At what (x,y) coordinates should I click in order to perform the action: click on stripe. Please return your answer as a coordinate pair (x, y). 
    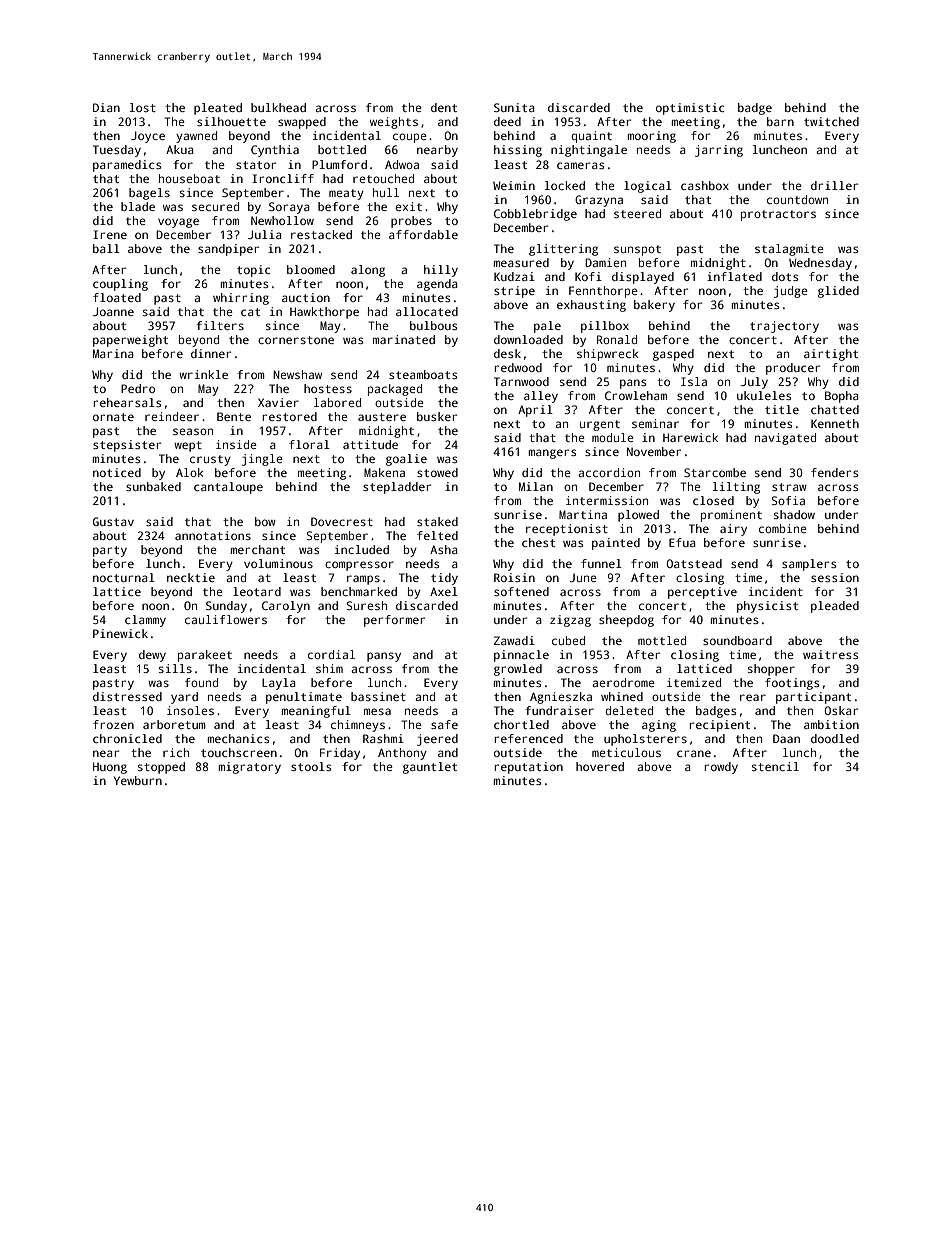
    Looking at the image, I should click on (514, 292).
